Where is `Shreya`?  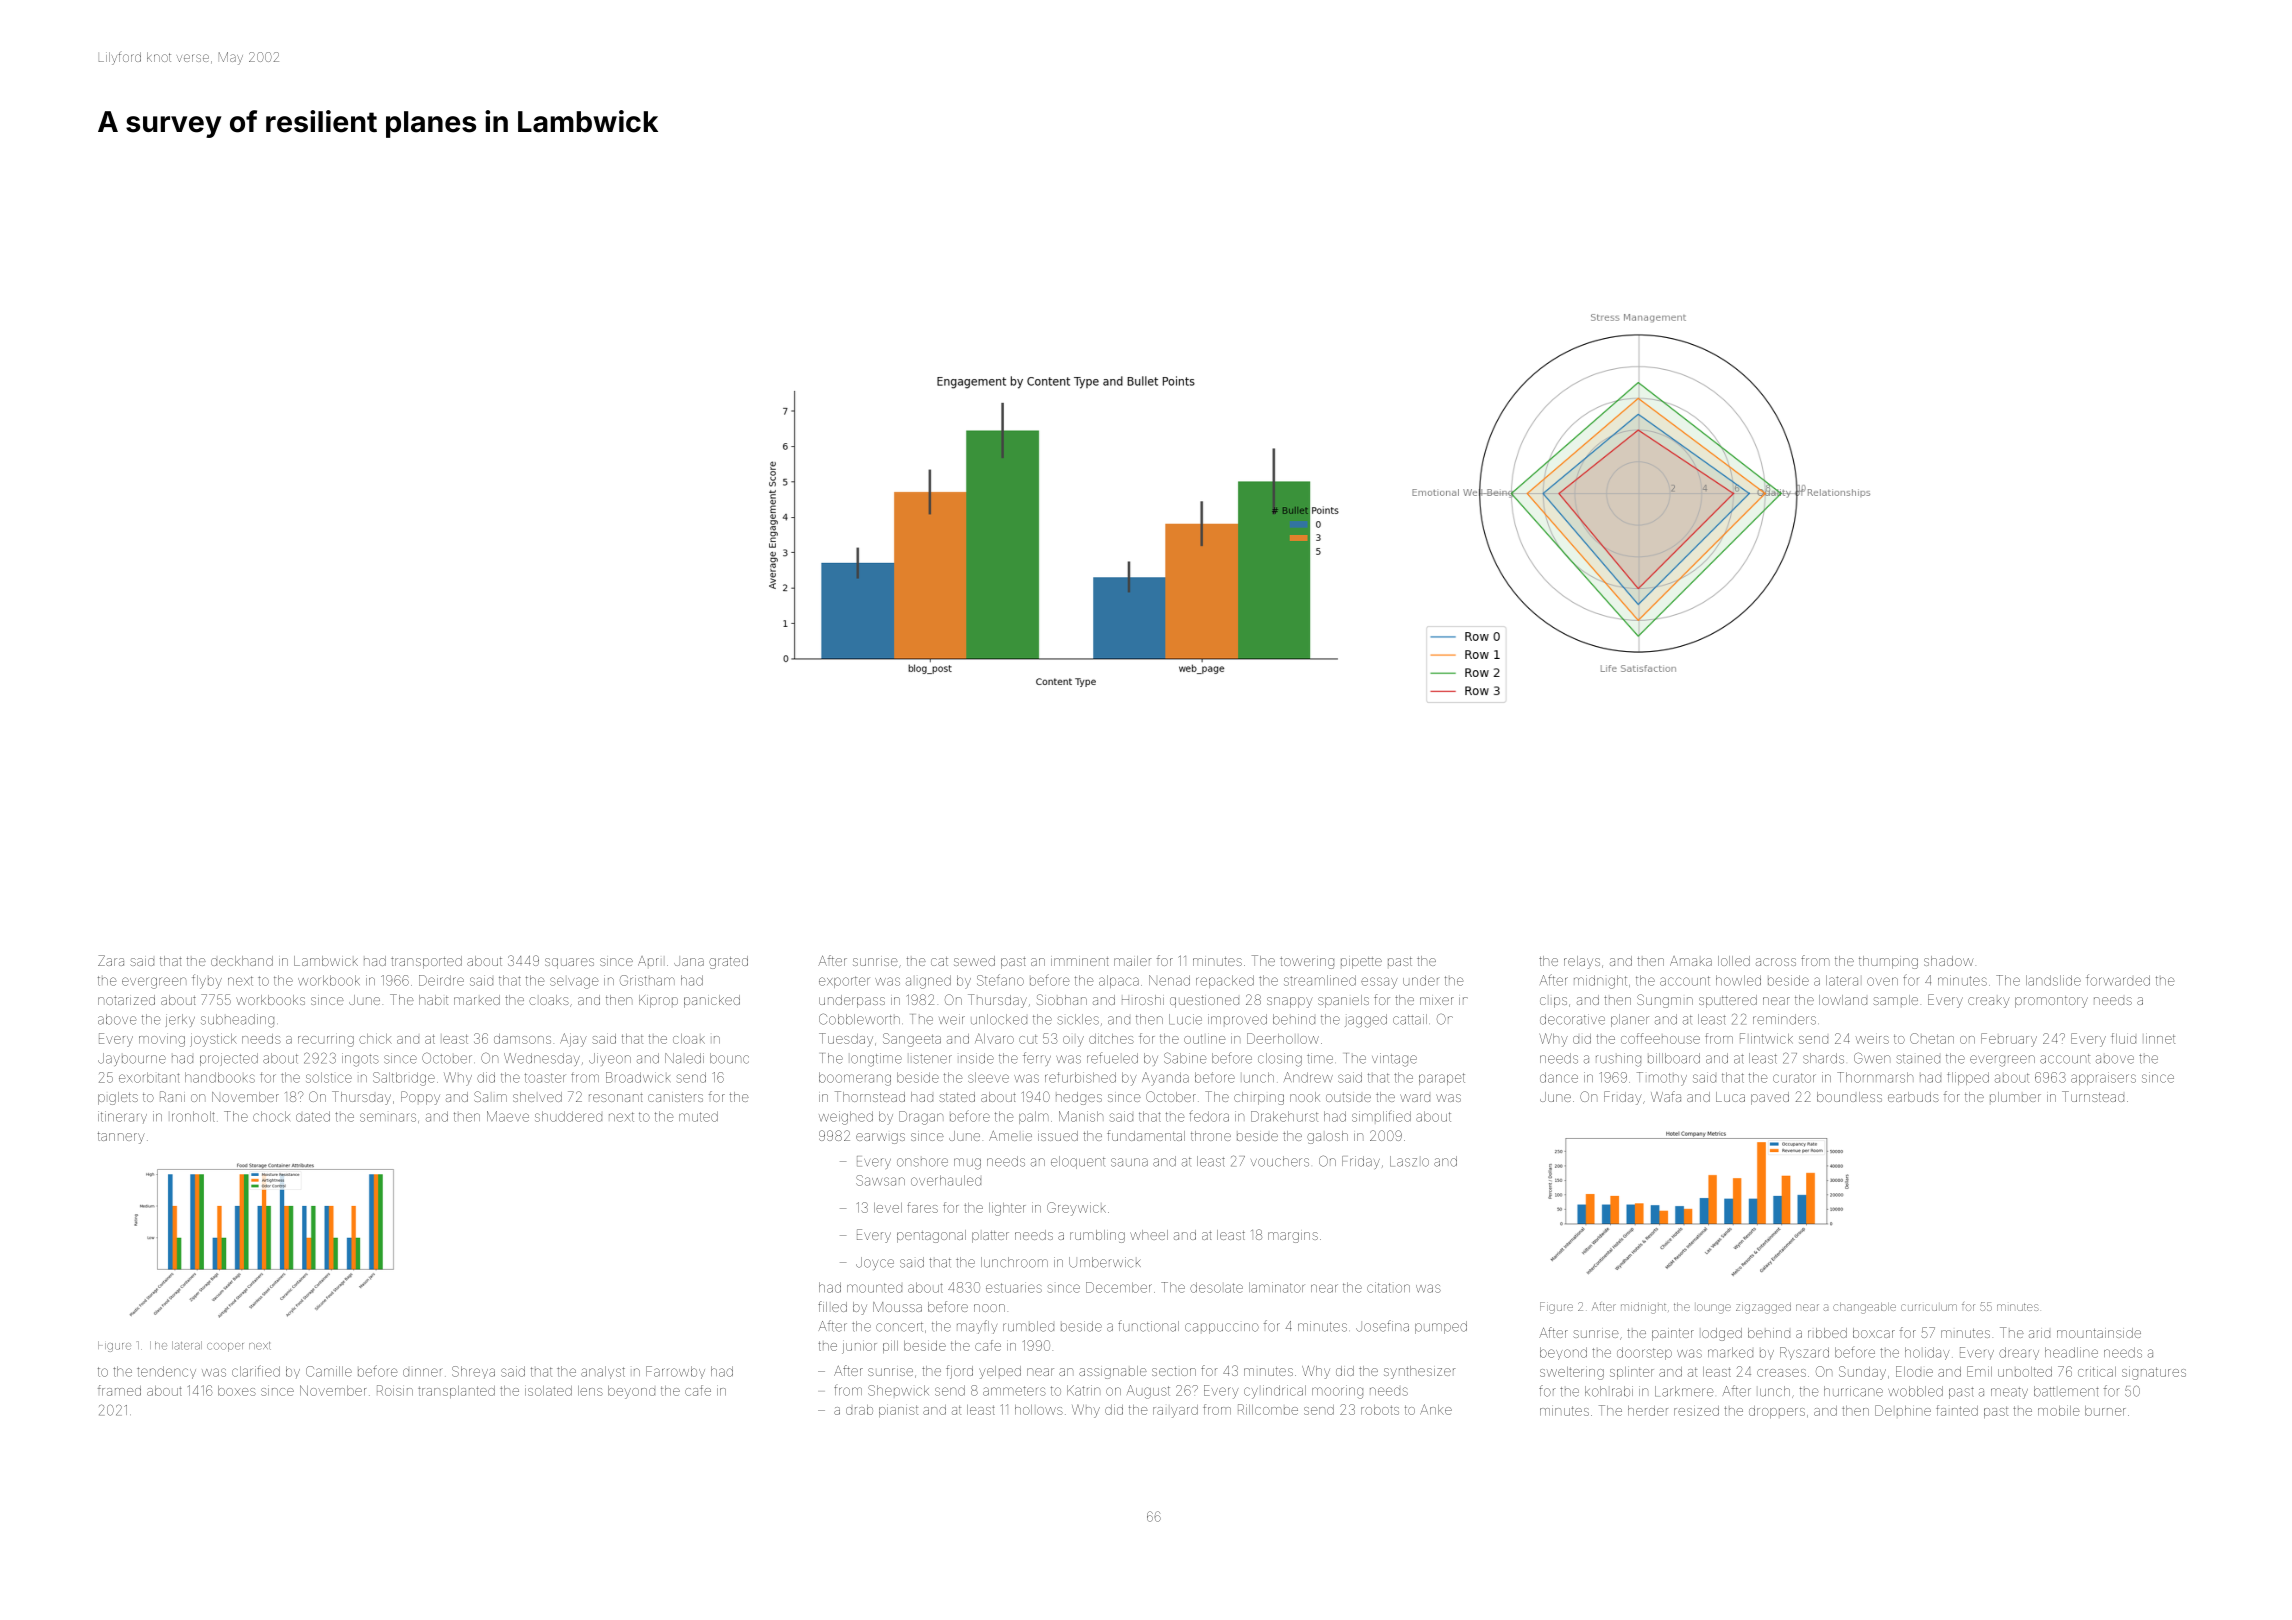 Shreya is located at coordinates (473, 1372).
